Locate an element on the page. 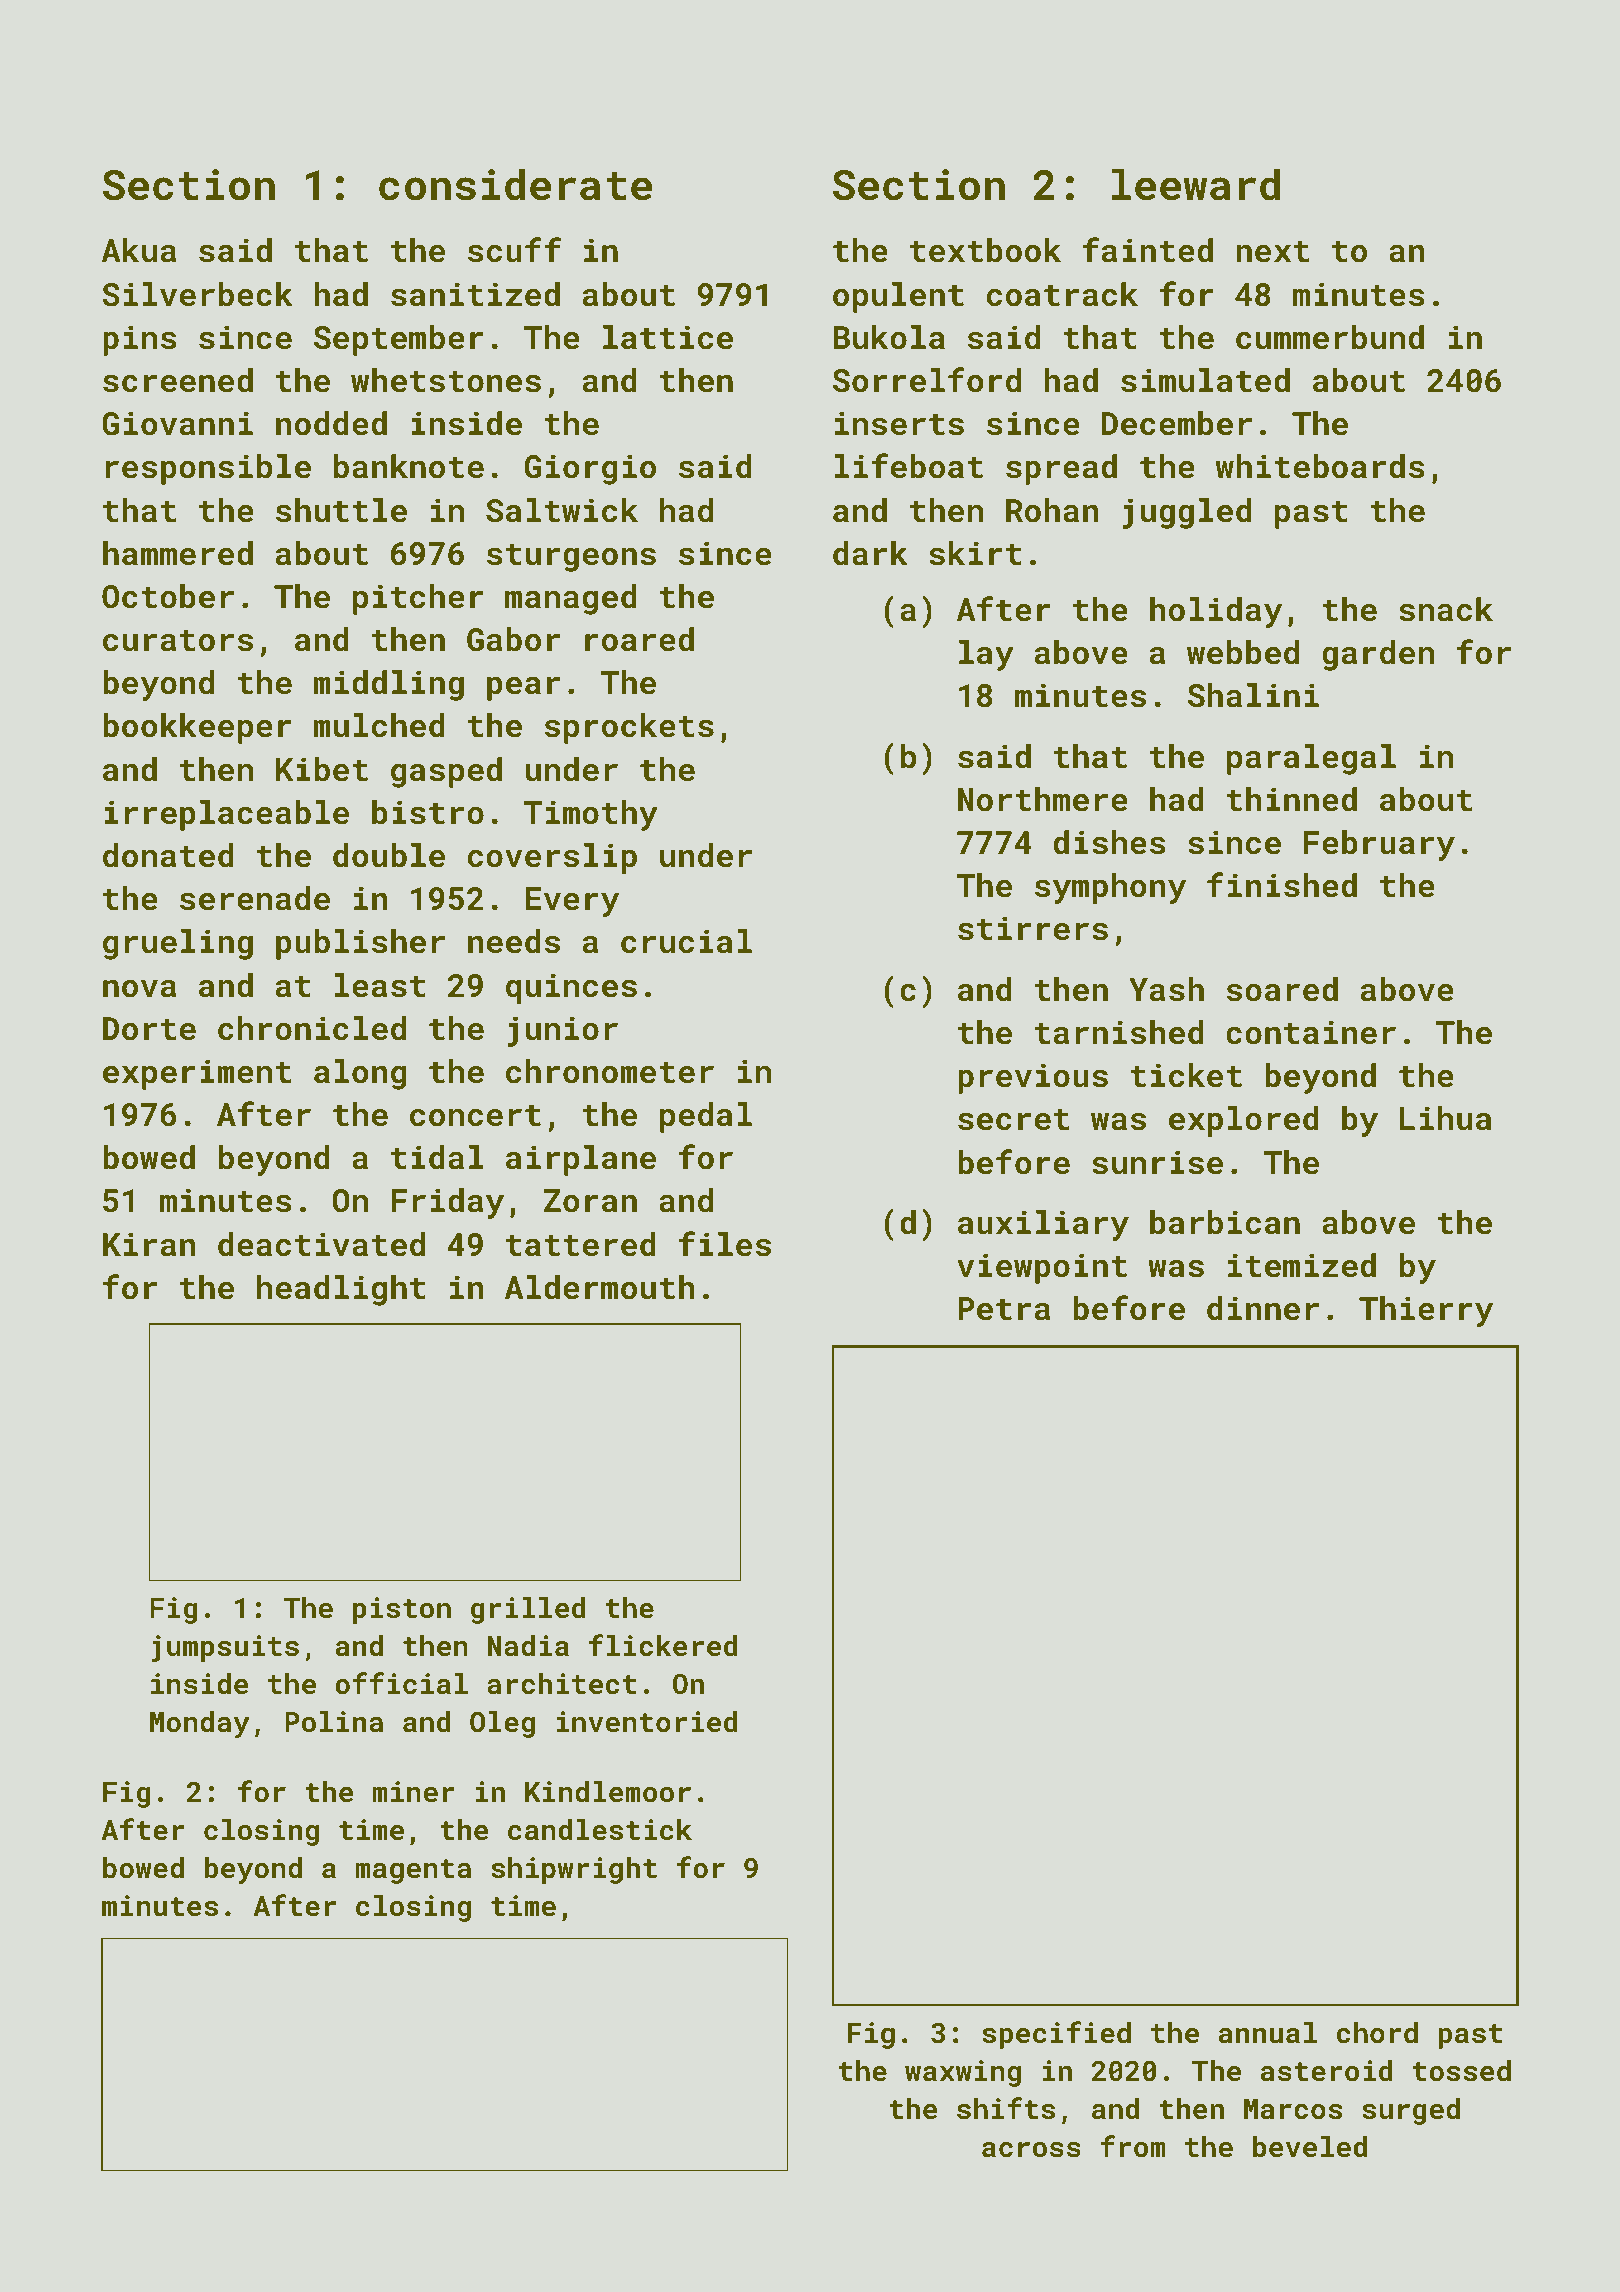 Image resolution: width=1620 pixels, height=2292 pixels. dinner is located at coordinates (1263, 1308).
